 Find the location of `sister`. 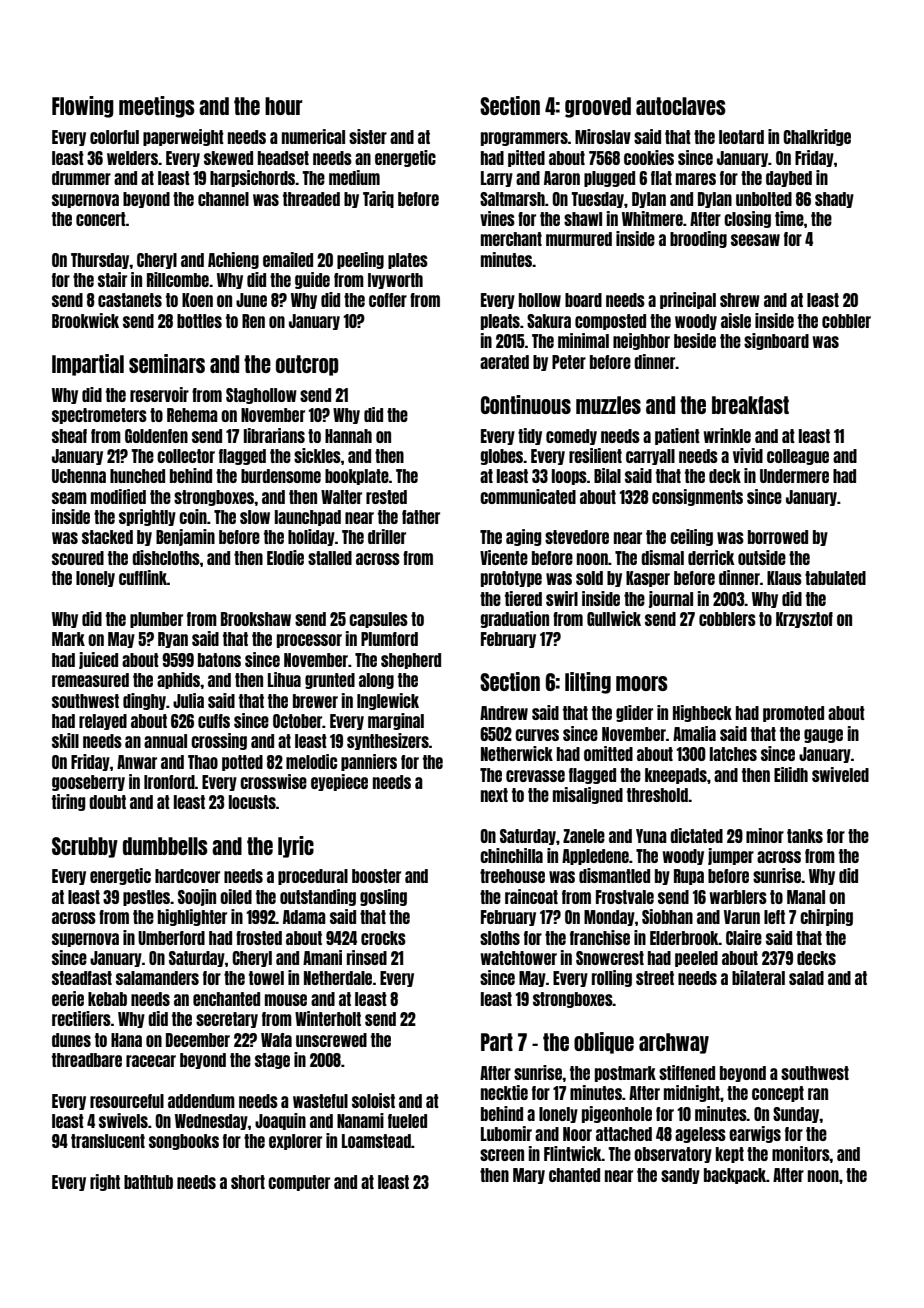

sister is located at coordinates (368, 136).
